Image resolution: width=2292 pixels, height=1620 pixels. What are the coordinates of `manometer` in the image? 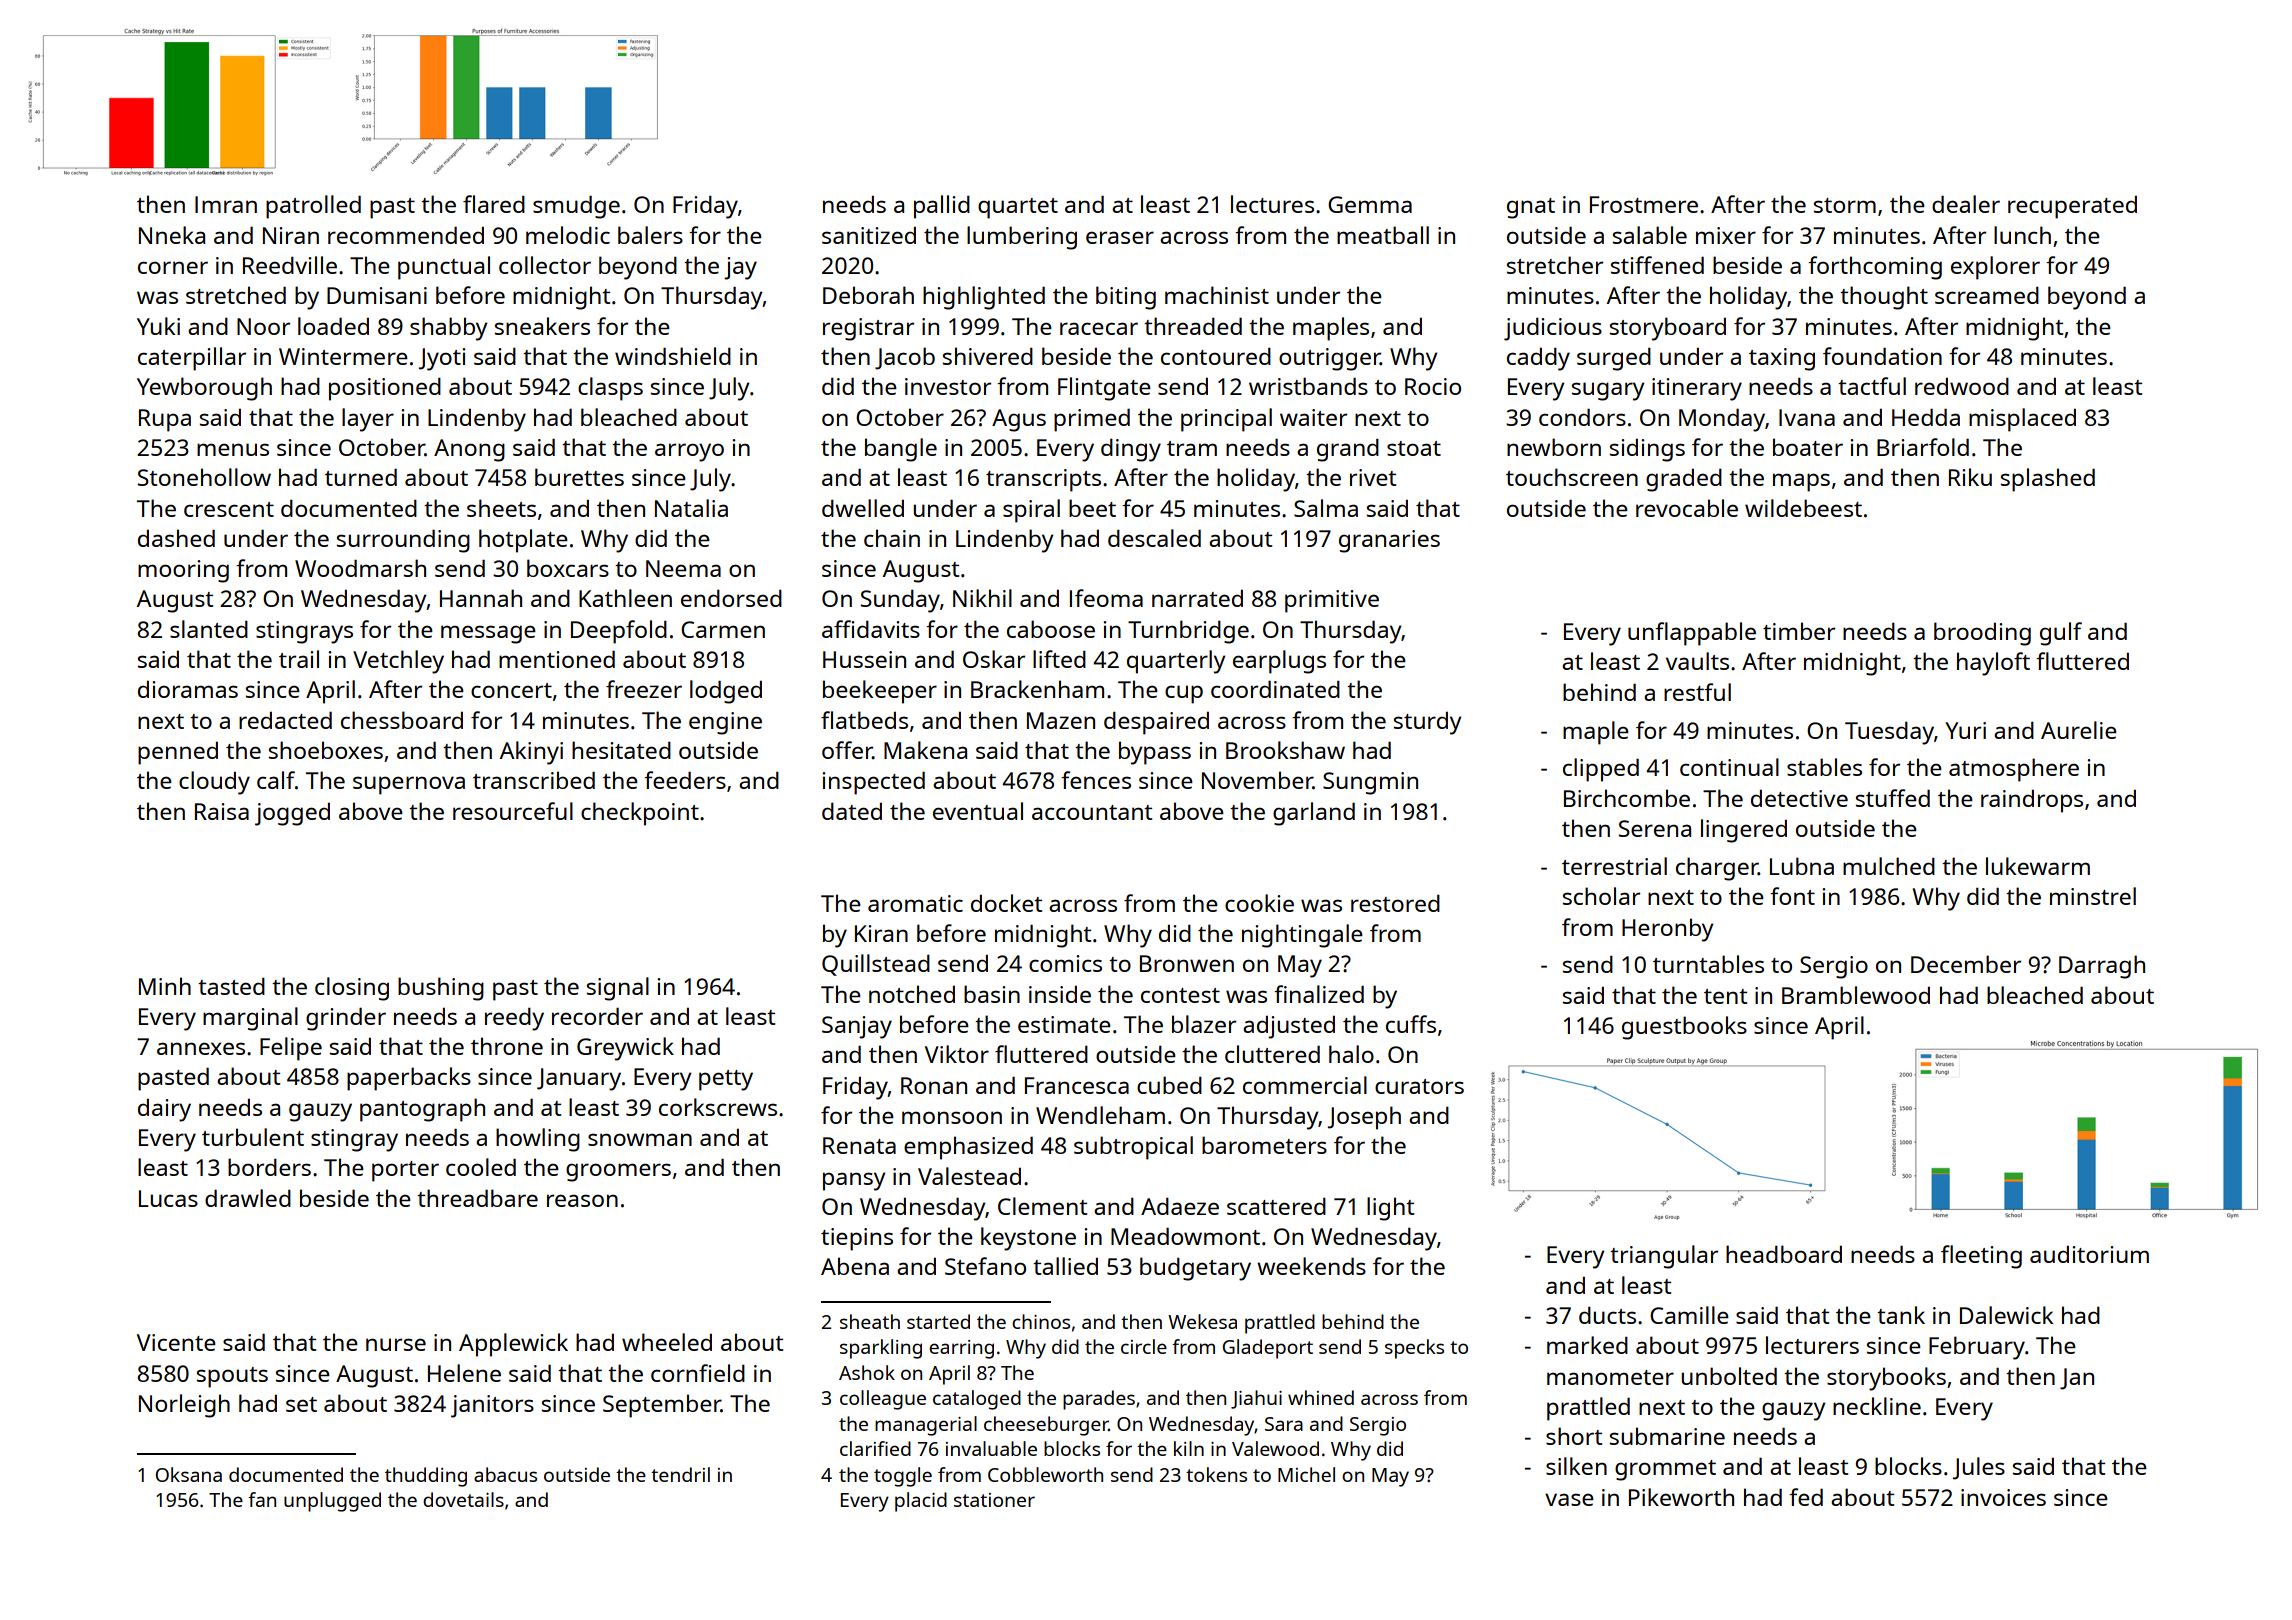 It's located at (1610, 1377).
